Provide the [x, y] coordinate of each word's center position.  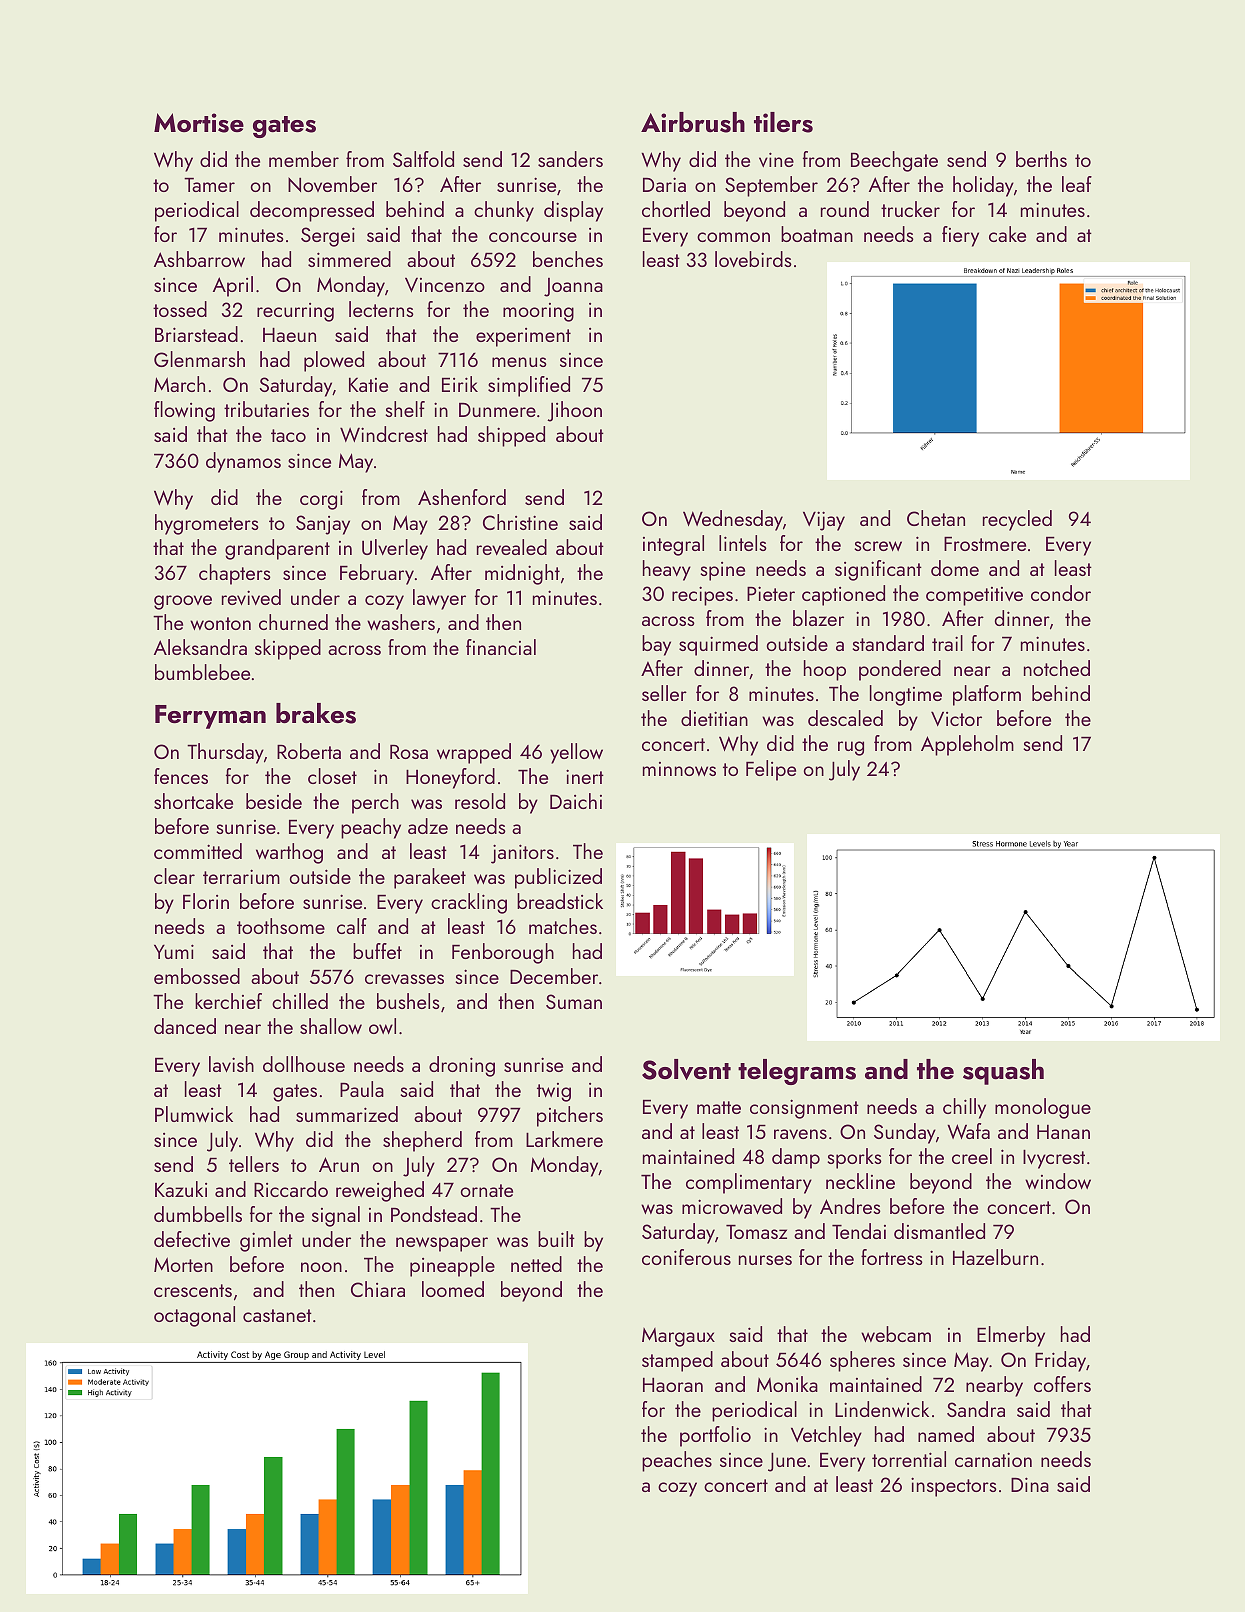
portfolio [715, 1436]
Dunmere [497, 409]
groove [183, 602]
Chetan [936, 518]
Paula [362, 1089]
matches [563, 926]
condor [1061, 593]
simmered [349, 259]
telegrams [797, 1072]
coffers [1062, 1384]
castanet [277, 1315]
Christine [520, 522]
